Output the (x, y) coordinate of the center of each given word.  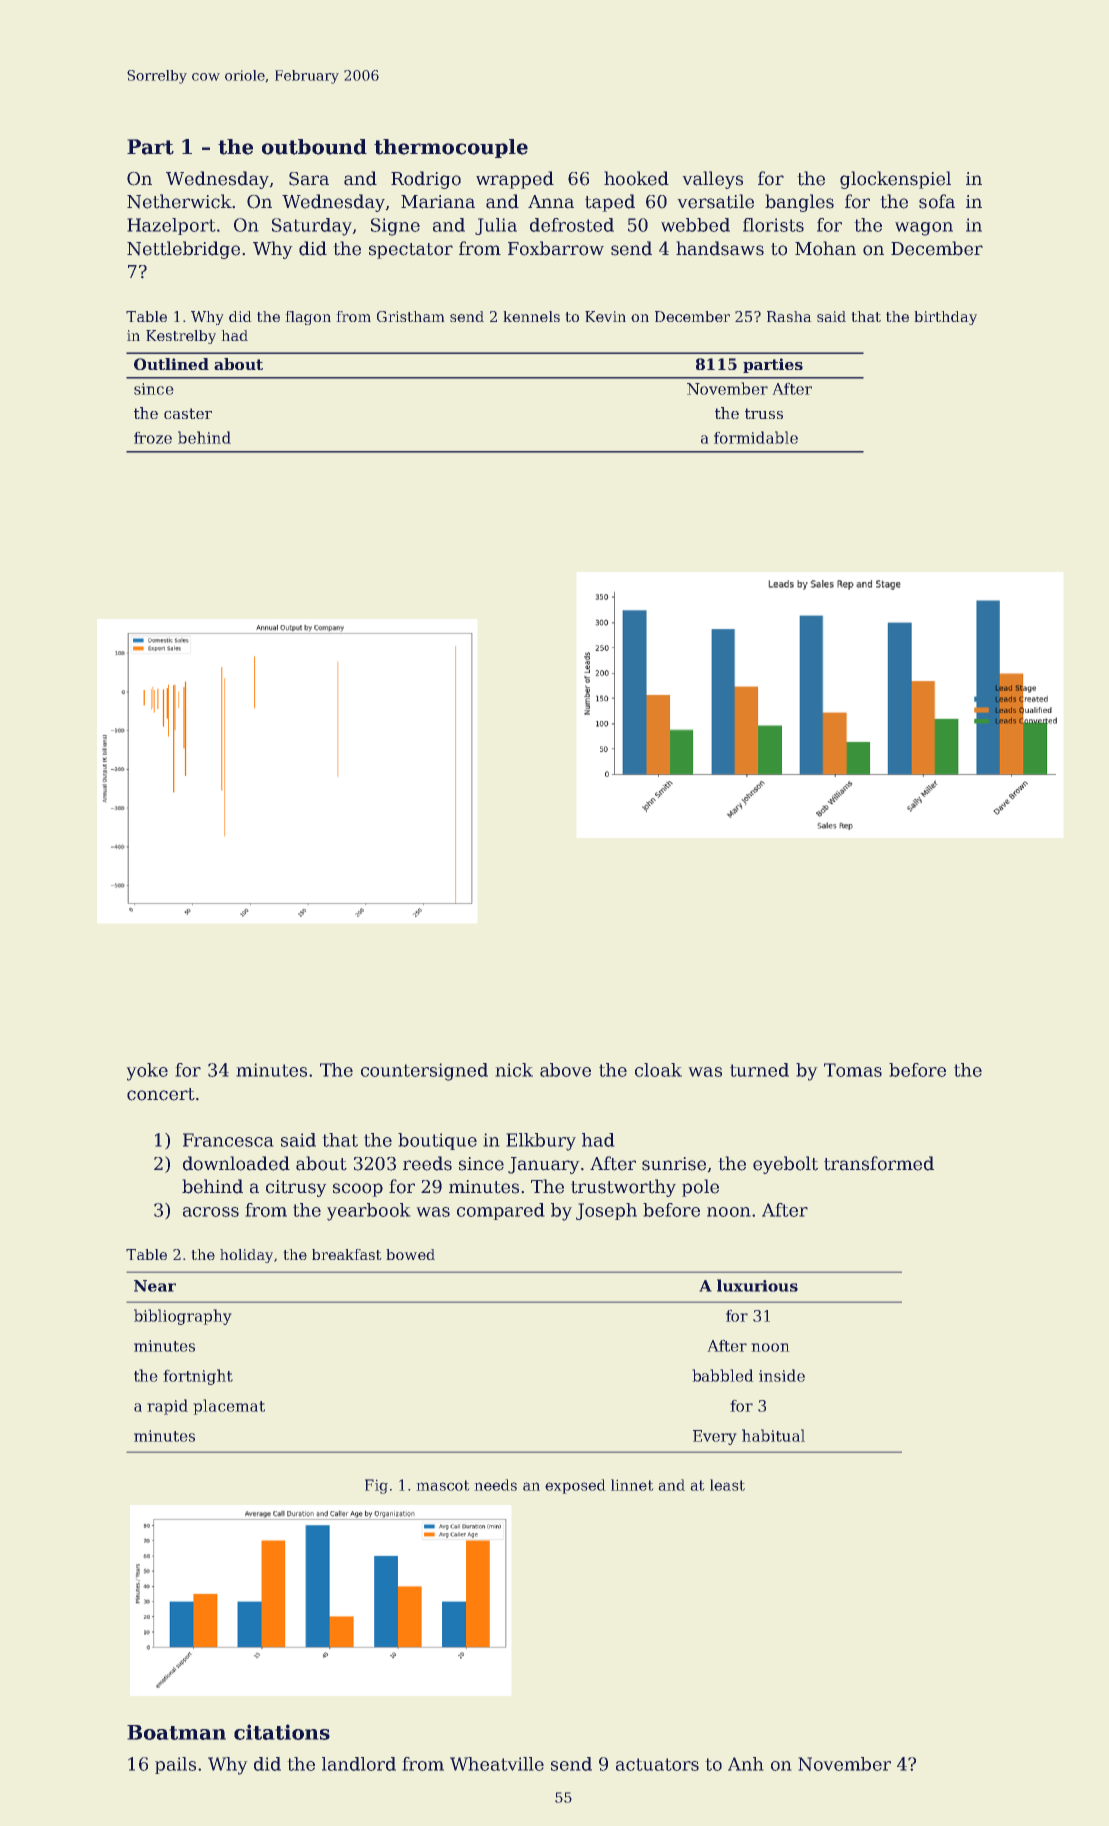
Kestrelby (181, 337)
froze (153, 437)
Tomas (853, 1070)
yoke (147, 1072)
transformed (879, 1163)
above (565, 1070)
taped (610, 203)
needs (495, 1485)
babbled (723, 1375)
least (727, 1485)
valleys (712, 180)
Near (155, 1286)
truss (764, 413)
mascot (443, 1485)
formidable (756, 437)
